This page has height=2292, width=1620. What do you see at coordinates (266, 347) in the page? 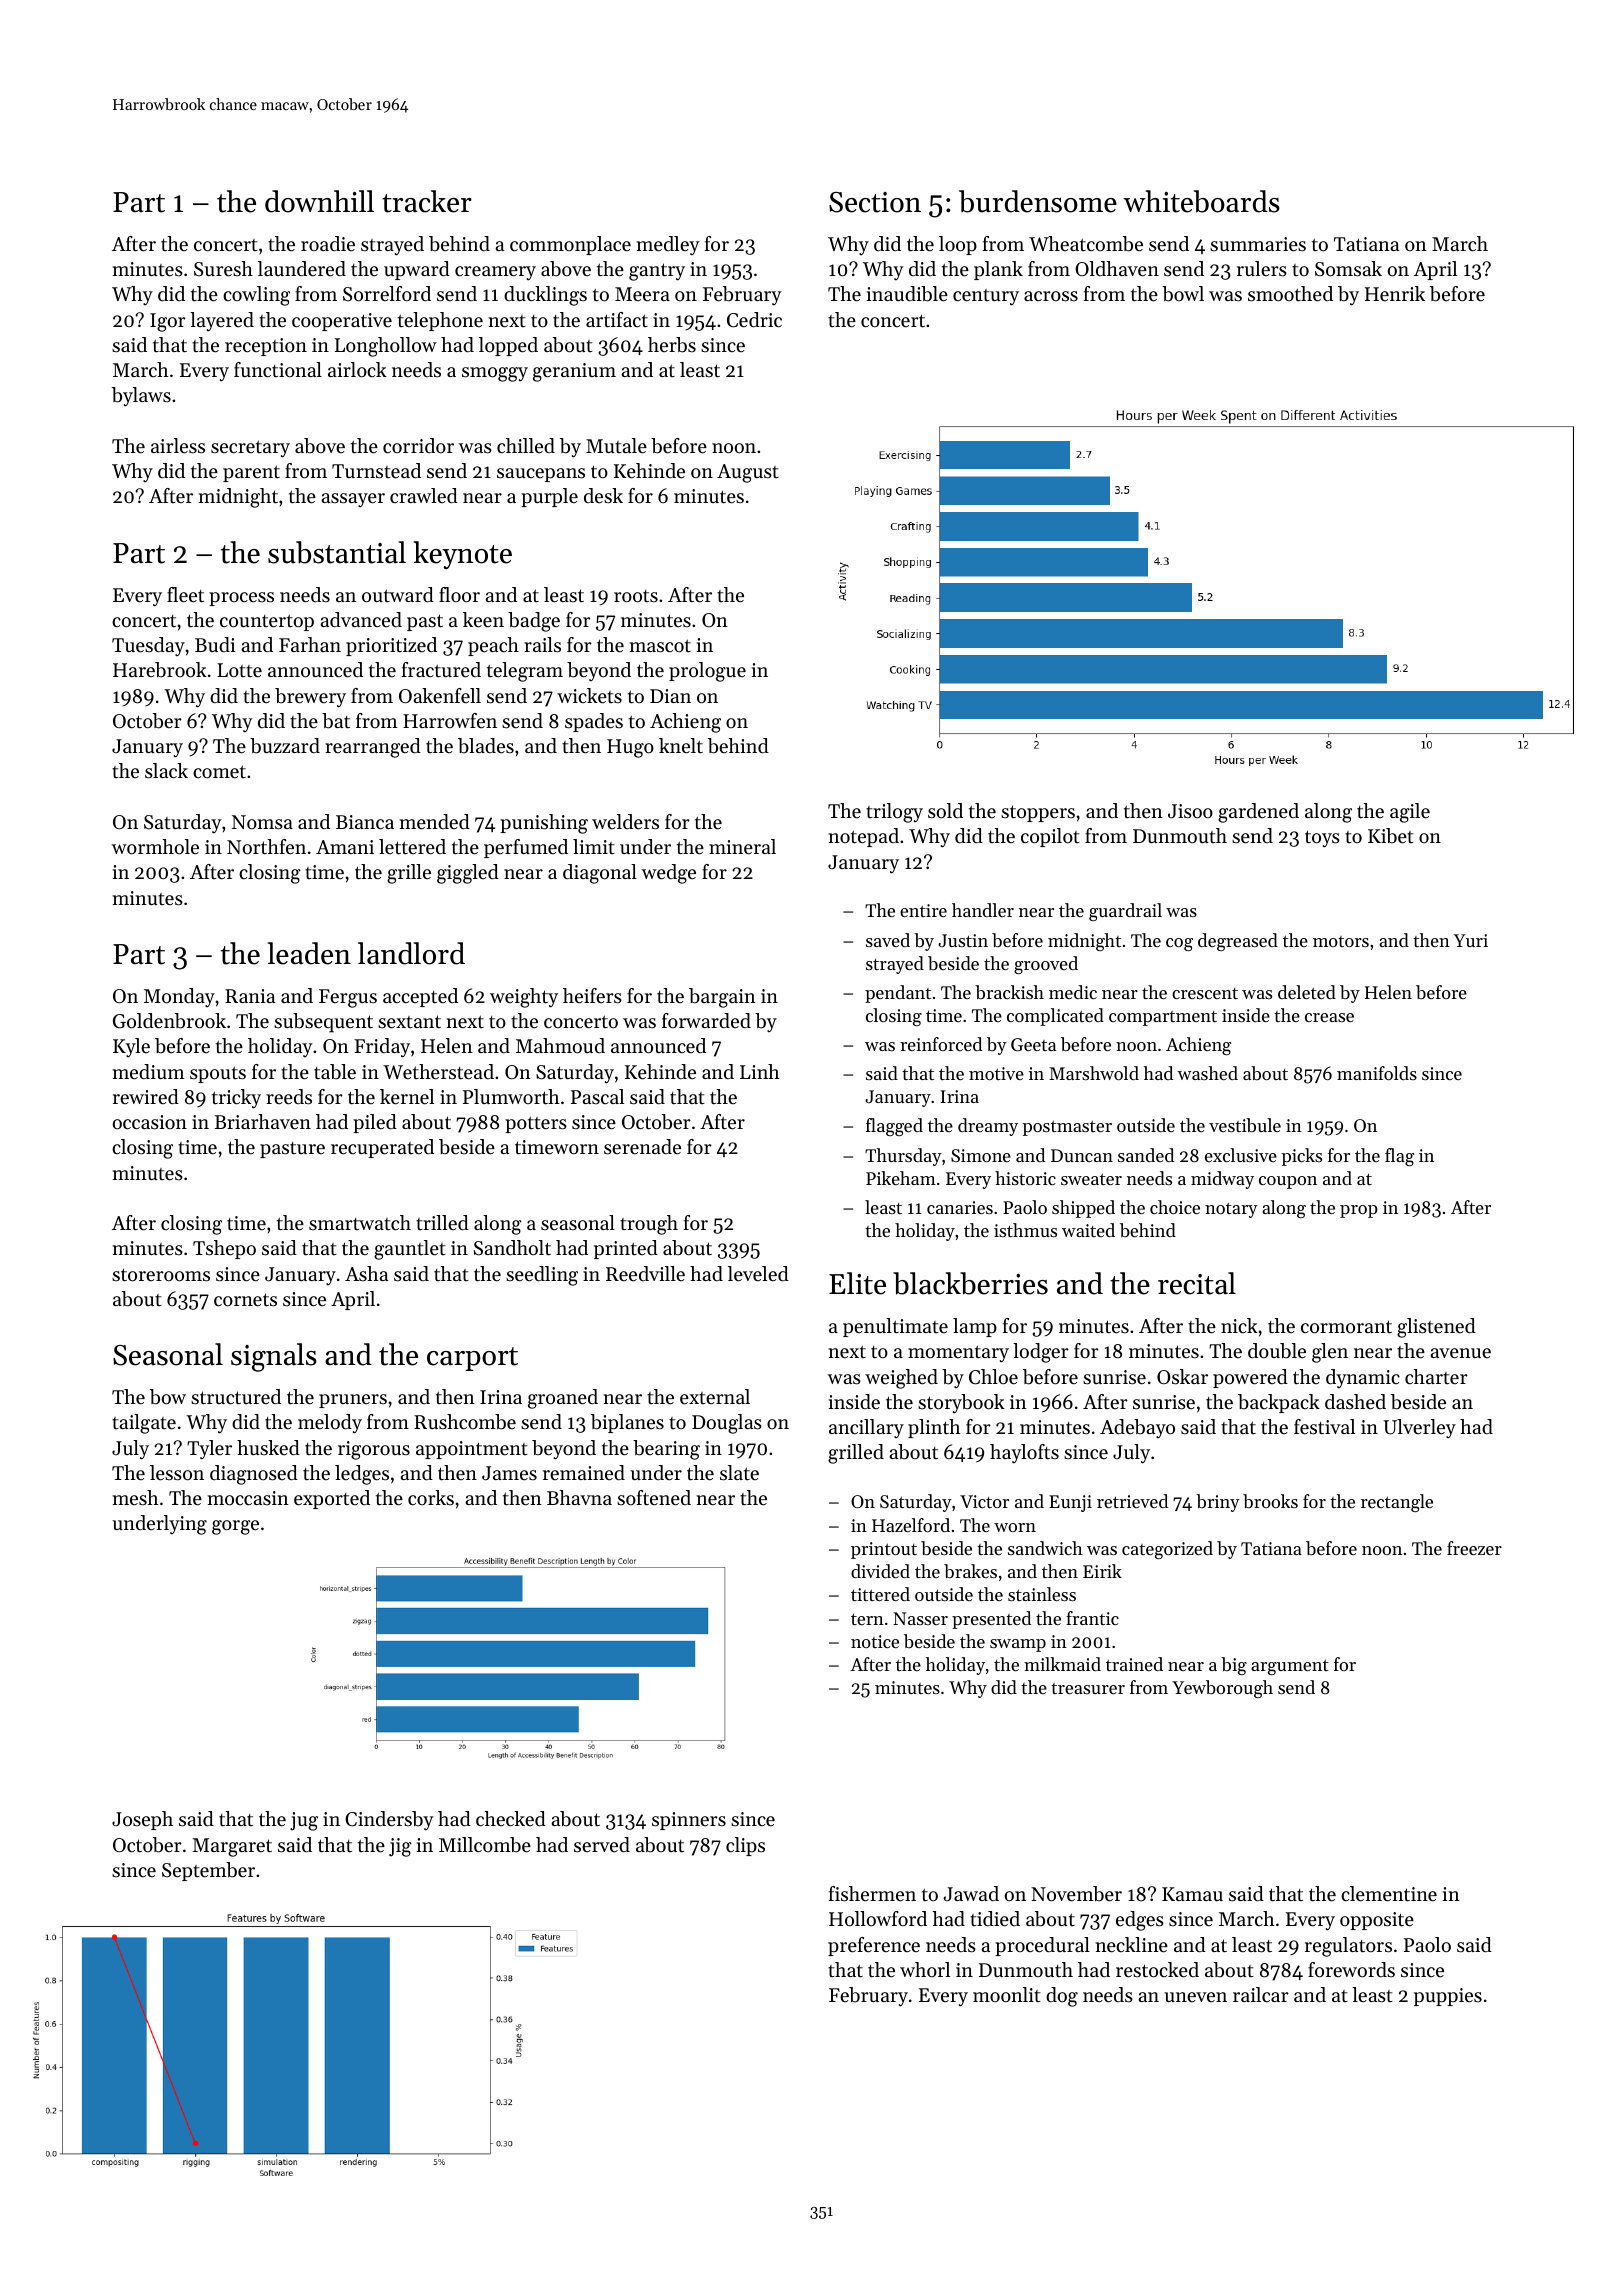
I see `reception` at bounding box center [266, 347].
